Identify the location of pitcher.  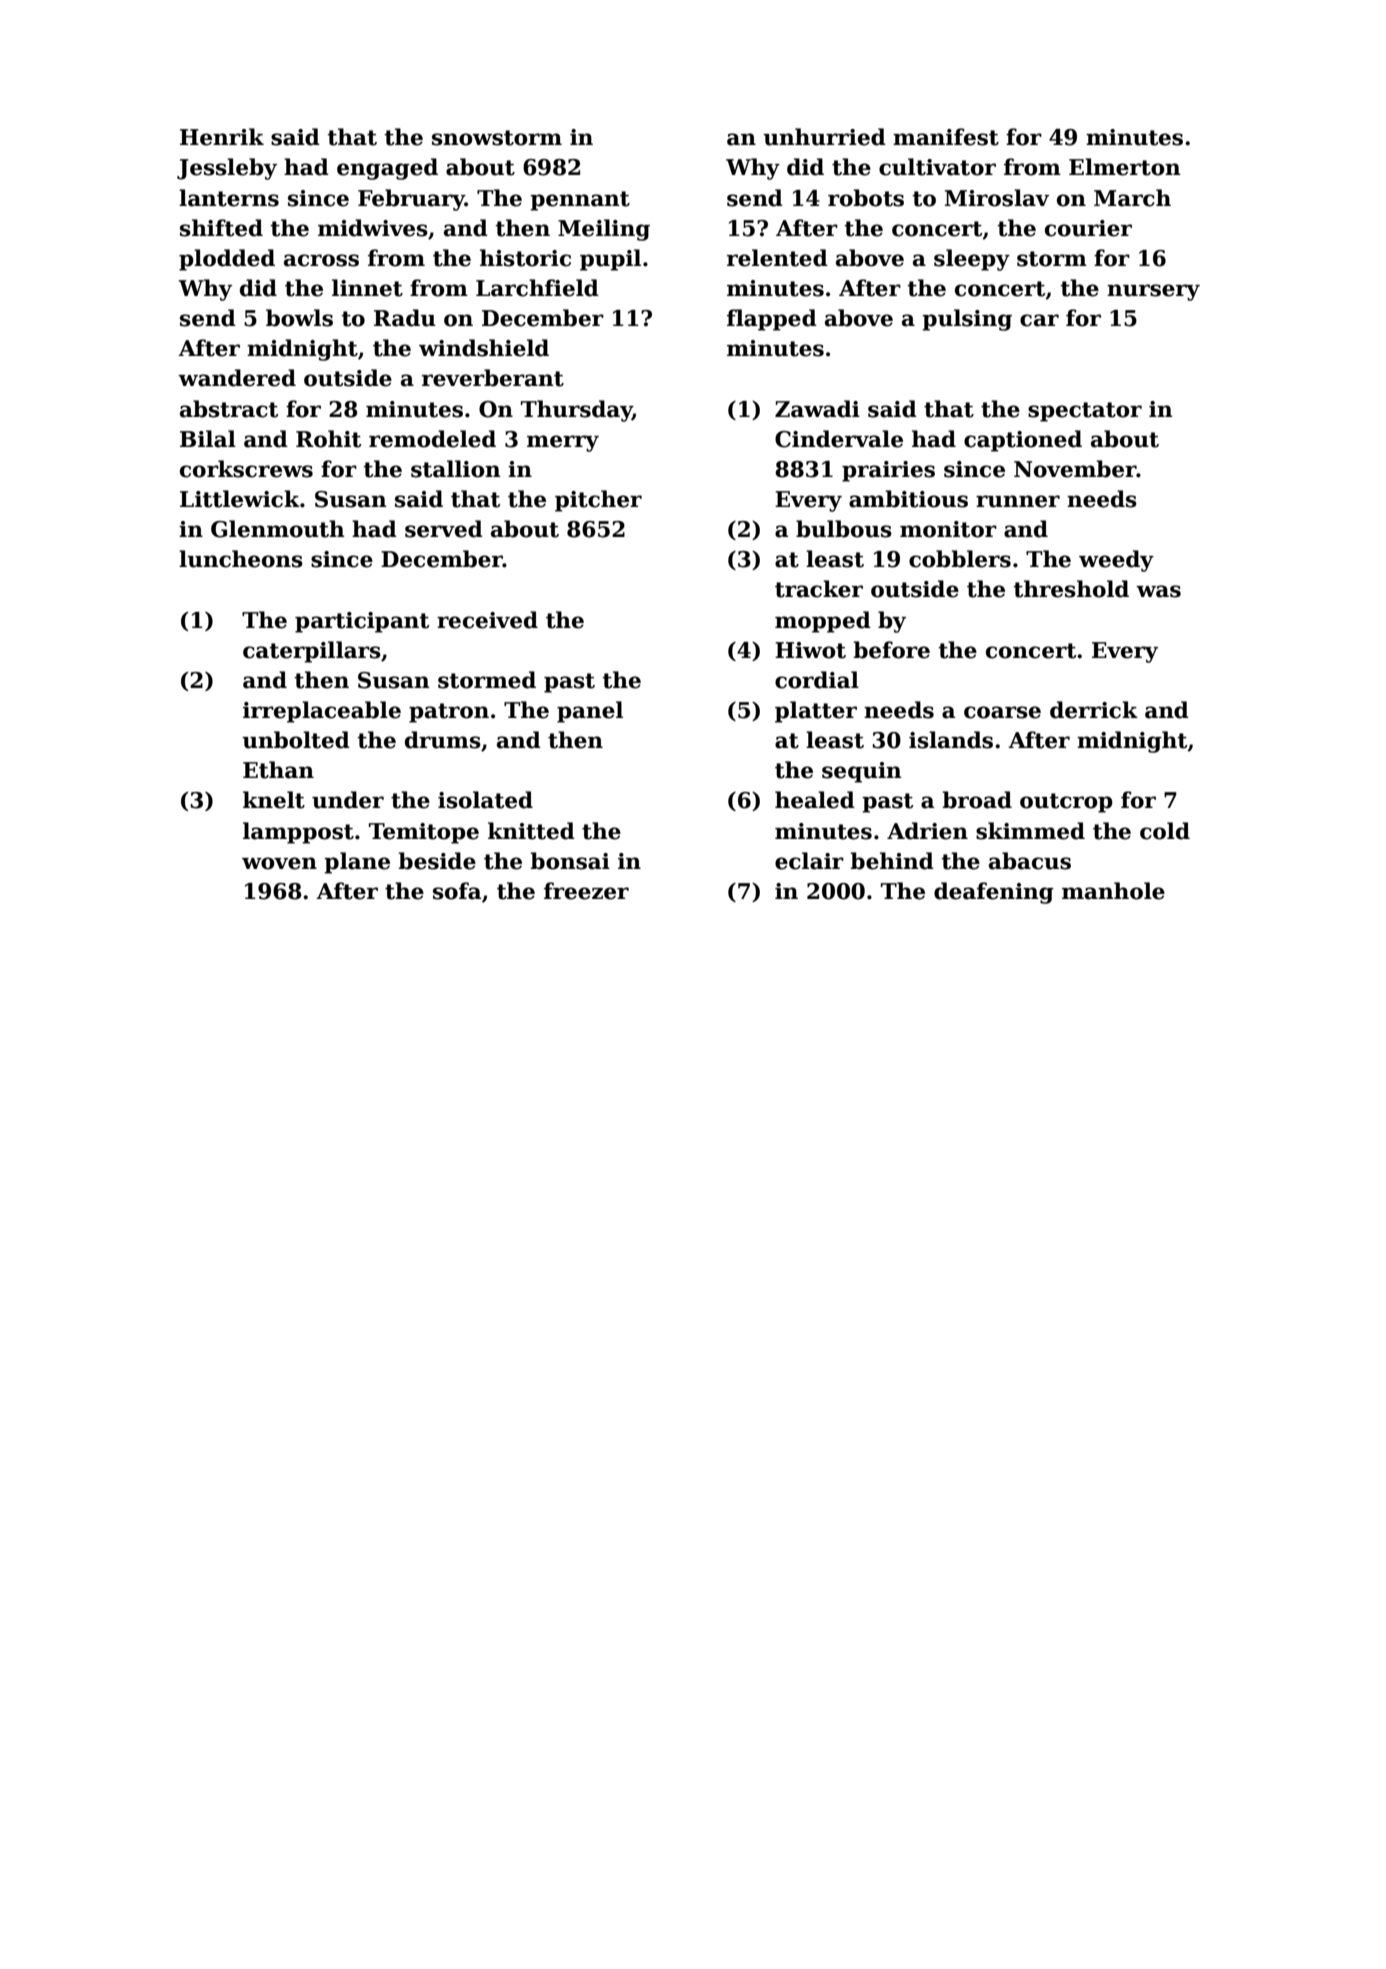
(598, 501).
